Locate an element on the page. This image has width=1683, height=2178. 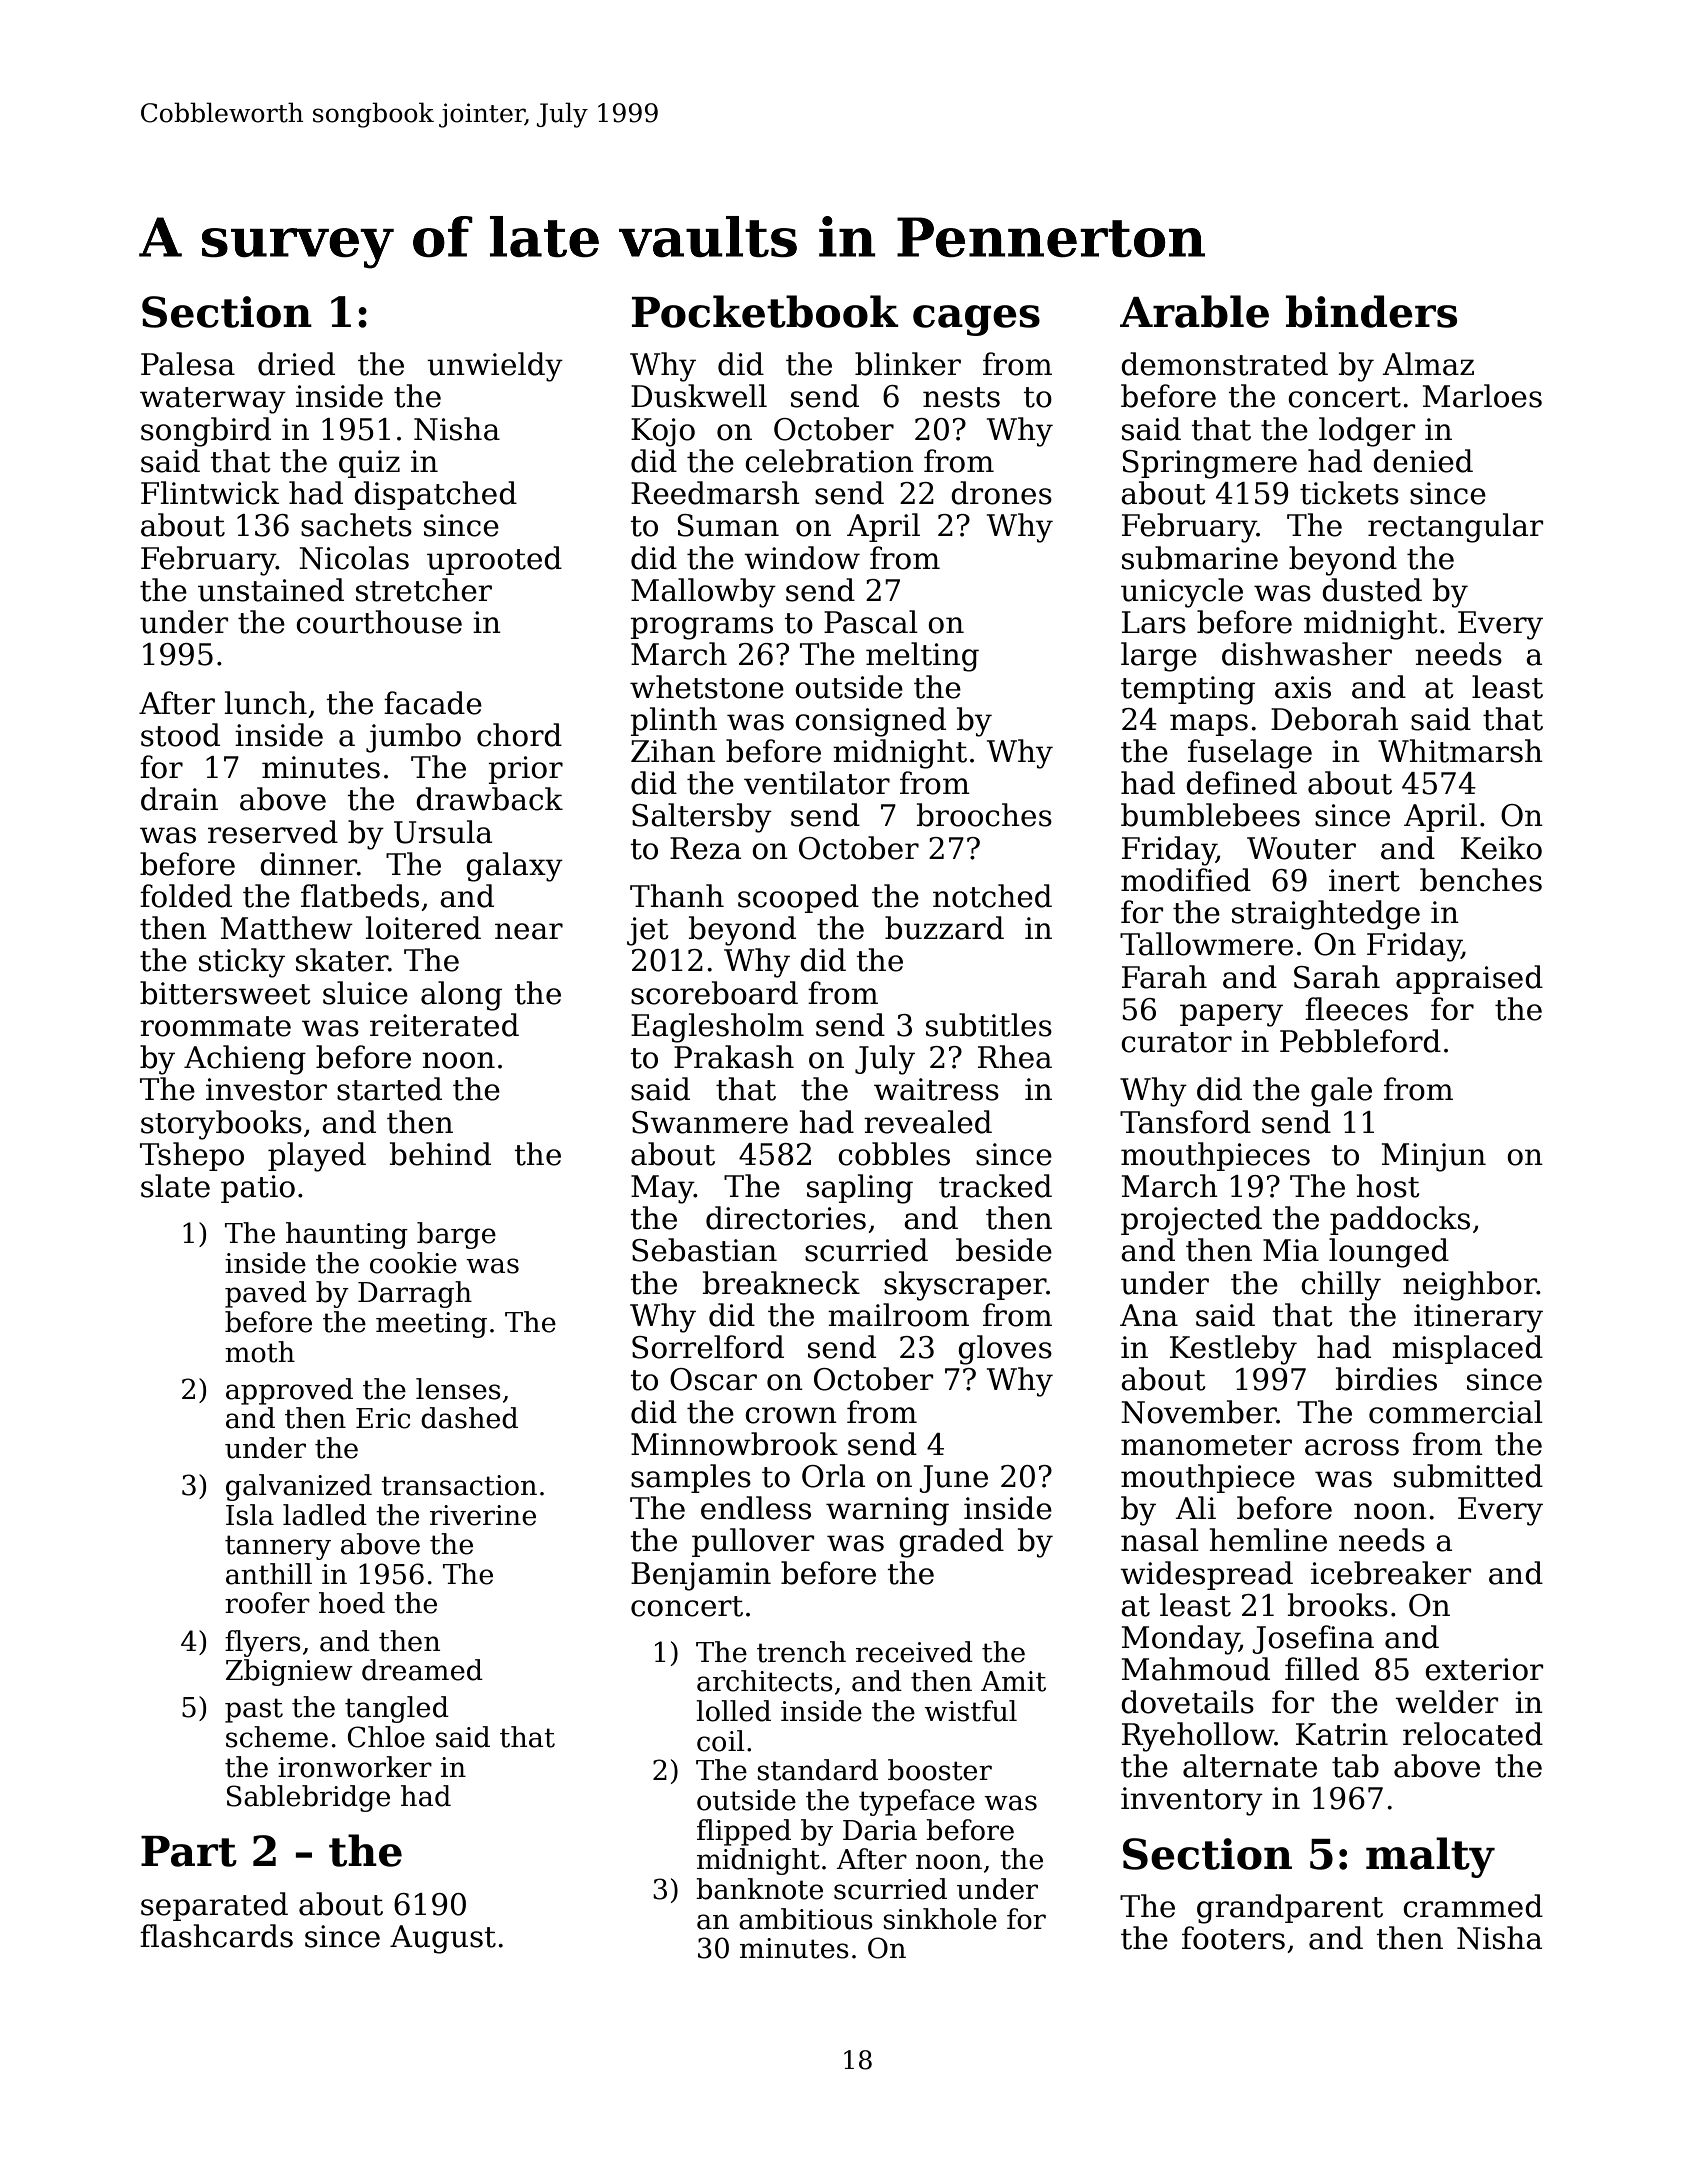
August is located at coordinates (443, 1939).
